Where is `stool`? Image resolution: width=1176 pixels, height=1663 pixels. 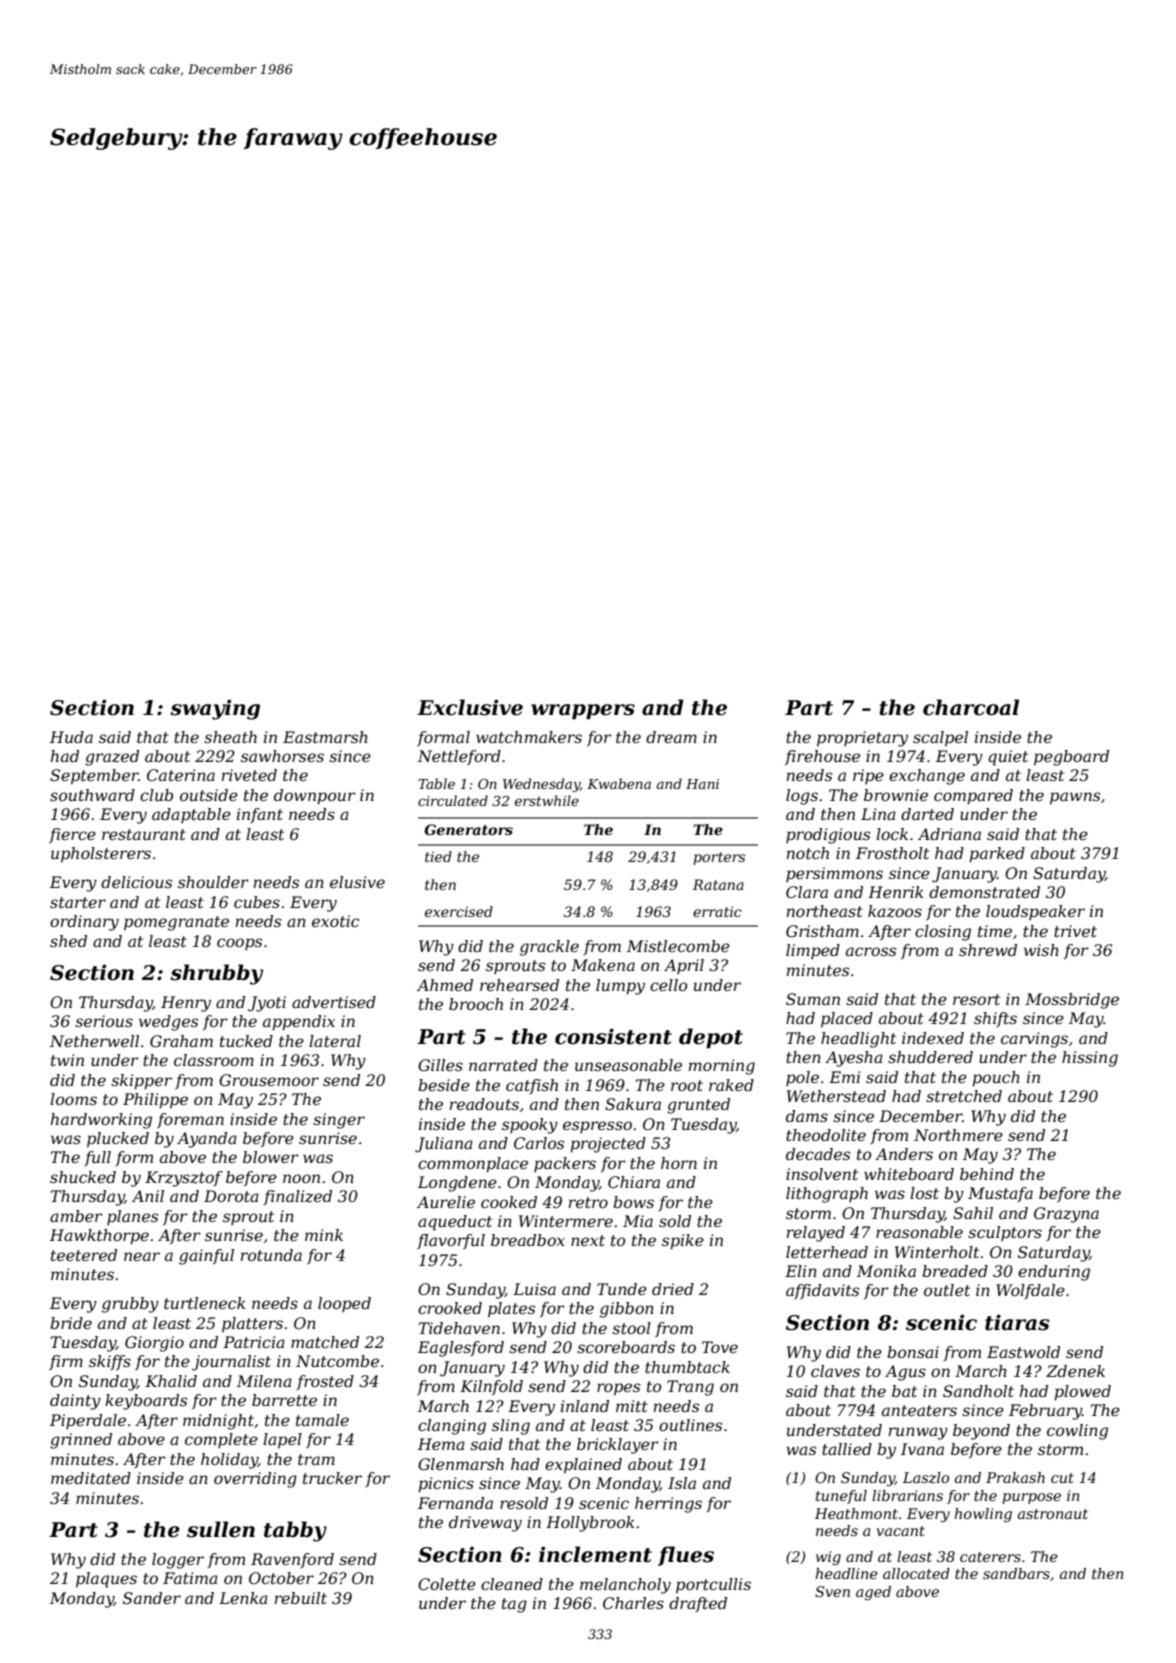
stool is located at coordinates (631, 1328).
